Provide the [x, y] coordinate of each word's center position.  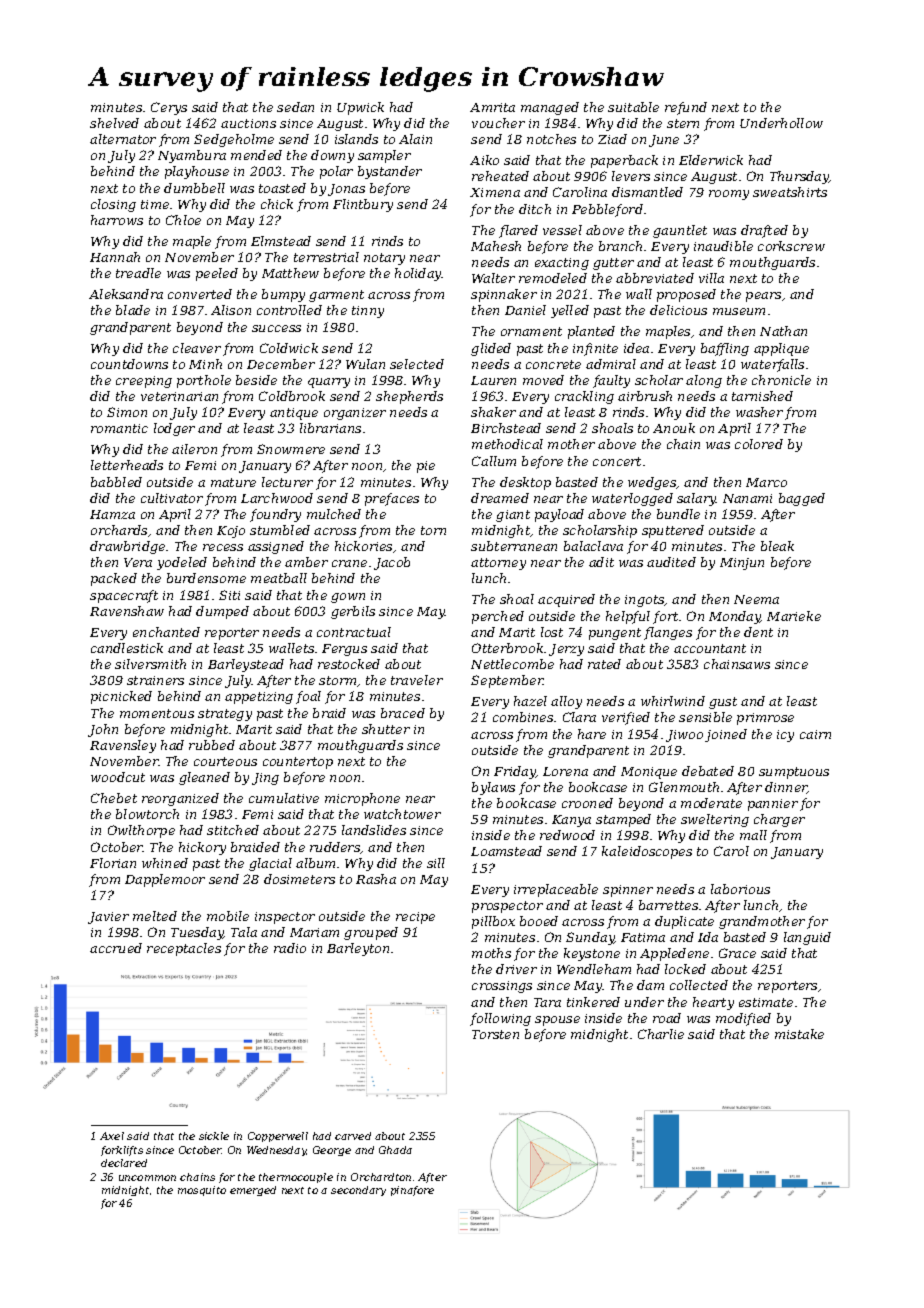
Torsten [495, 1034]
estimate [766, 1002]
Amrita [492, 107]
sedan [295, 107]
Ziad [612, 139]
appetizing [259, 698]
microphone [362, 799]
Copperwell [278, 1137]
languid [807, 938]
